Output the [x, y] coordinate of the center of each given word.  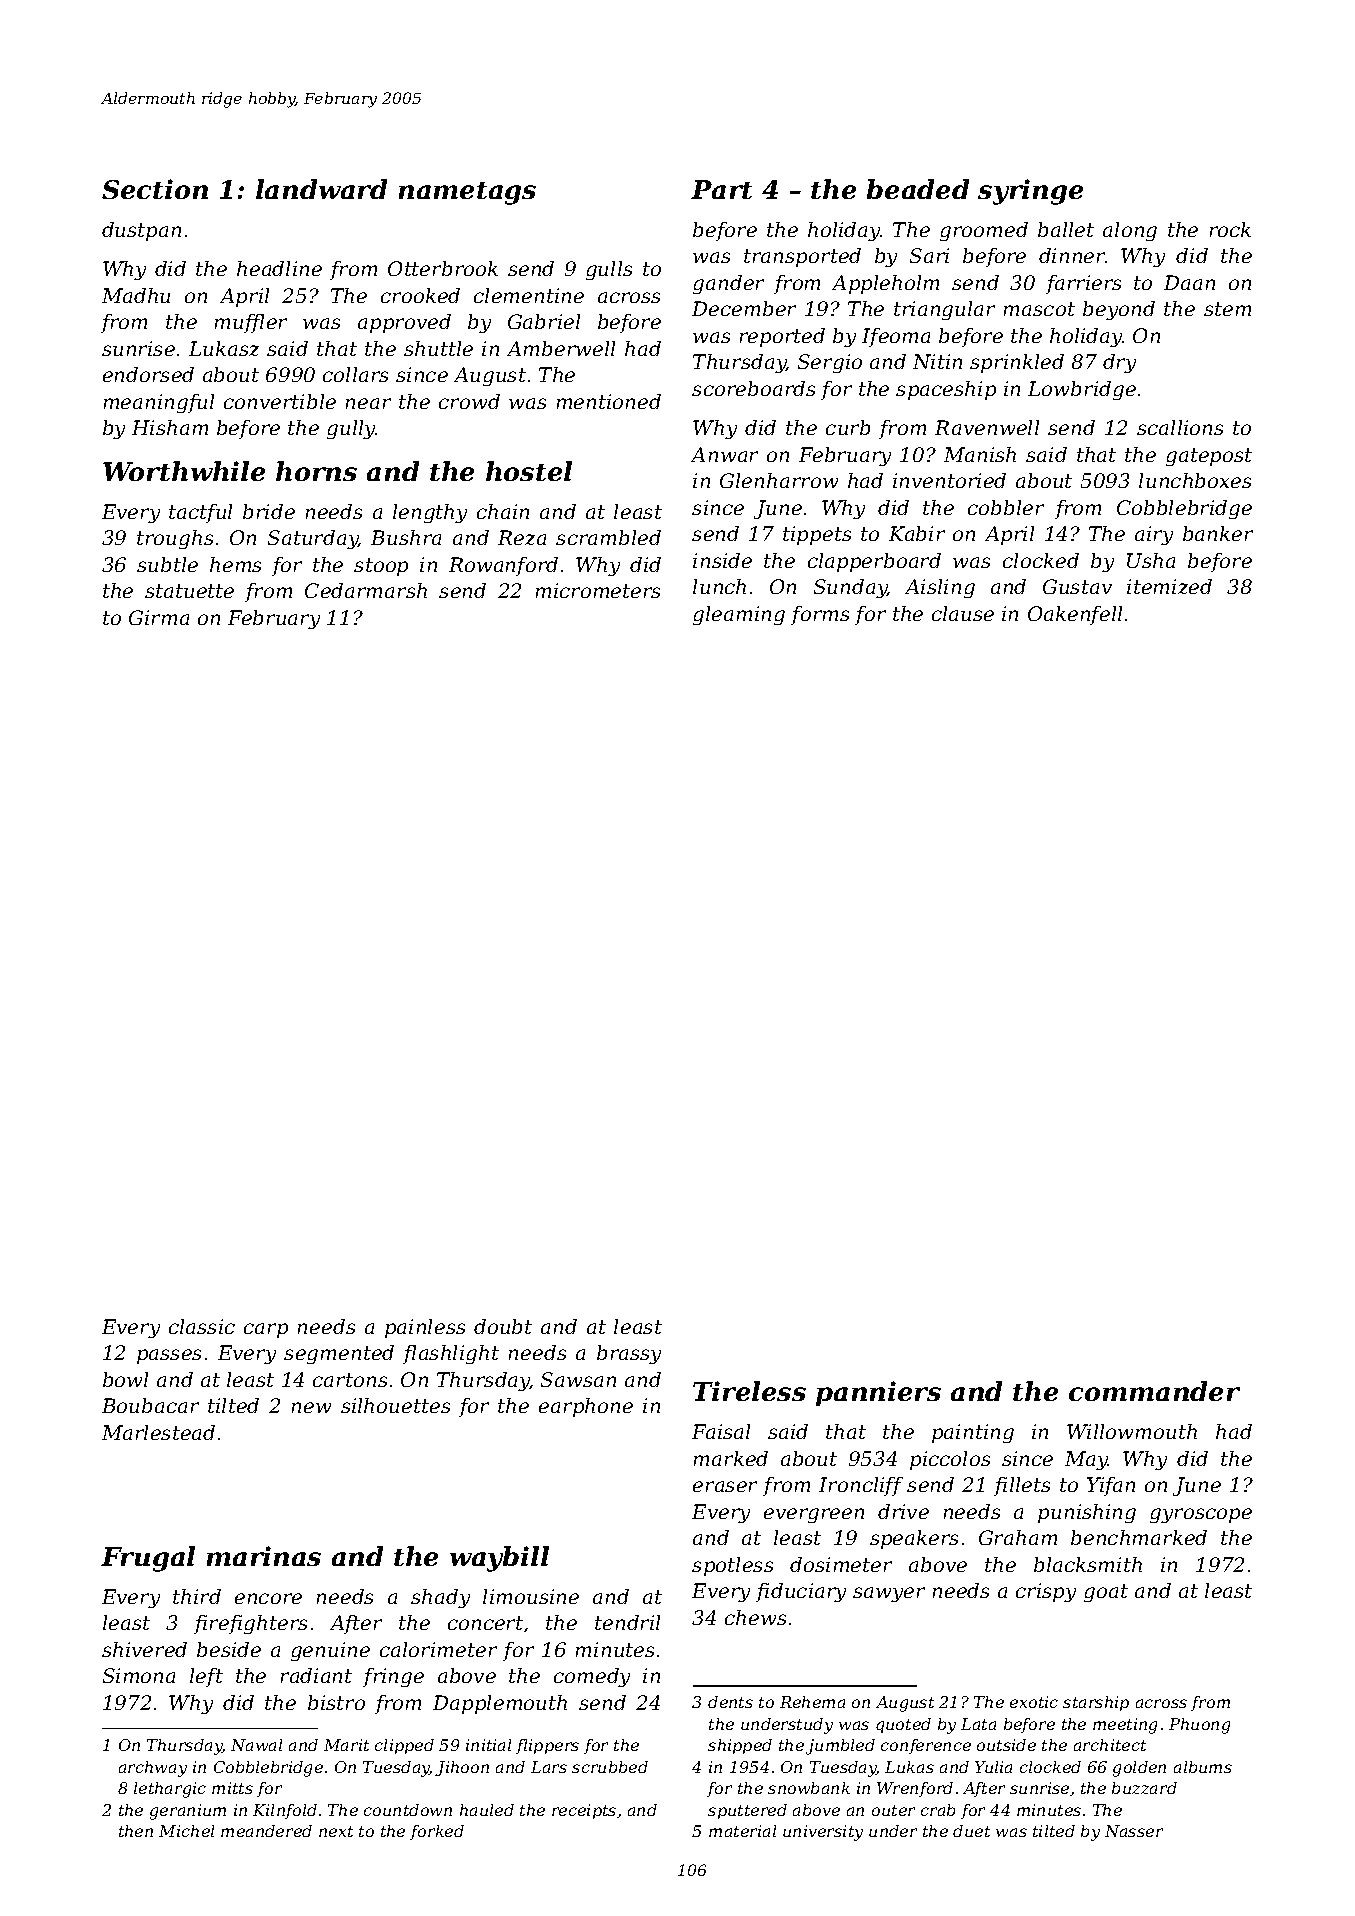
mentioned [609, 401]
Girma [159, 617]
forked [437, 1832]
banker [1218, 533]
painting [973, 1433]
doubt [503, 1326]
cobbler [1006, 507]
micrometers [598, 590]
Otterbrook [443, 268]
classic [202, 1326]
